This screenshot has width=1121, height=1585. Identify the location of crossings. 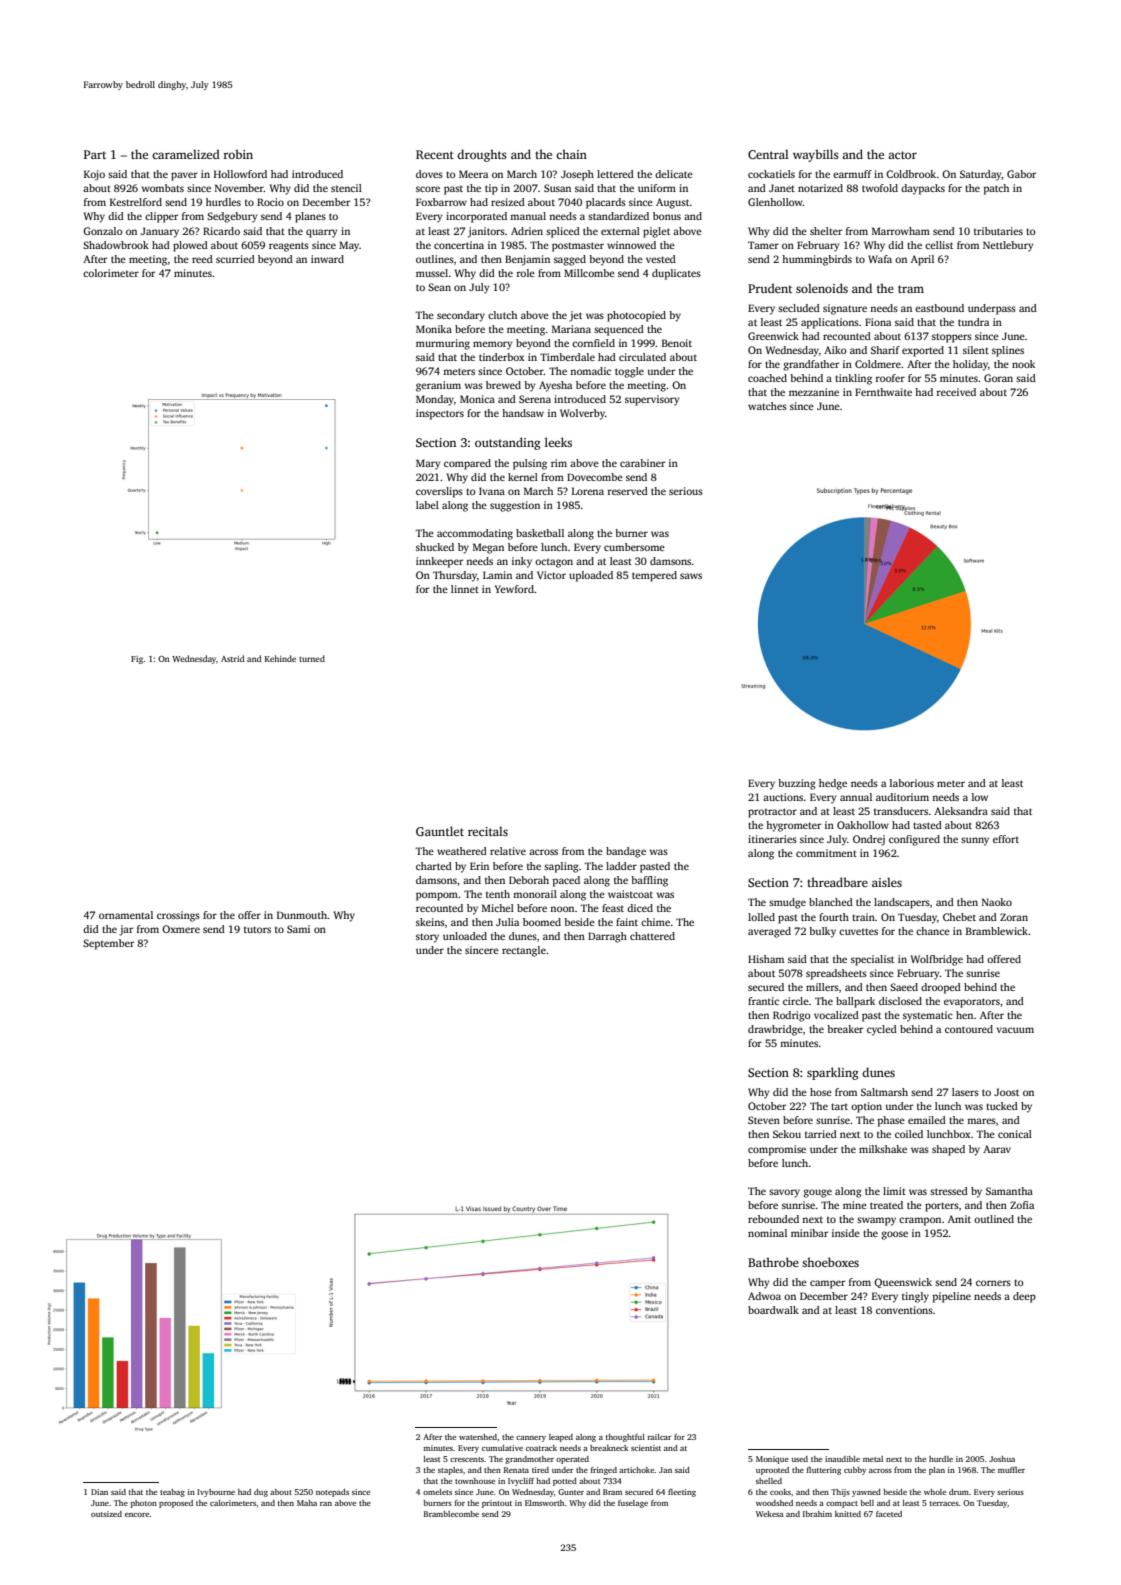
(178, 916).
